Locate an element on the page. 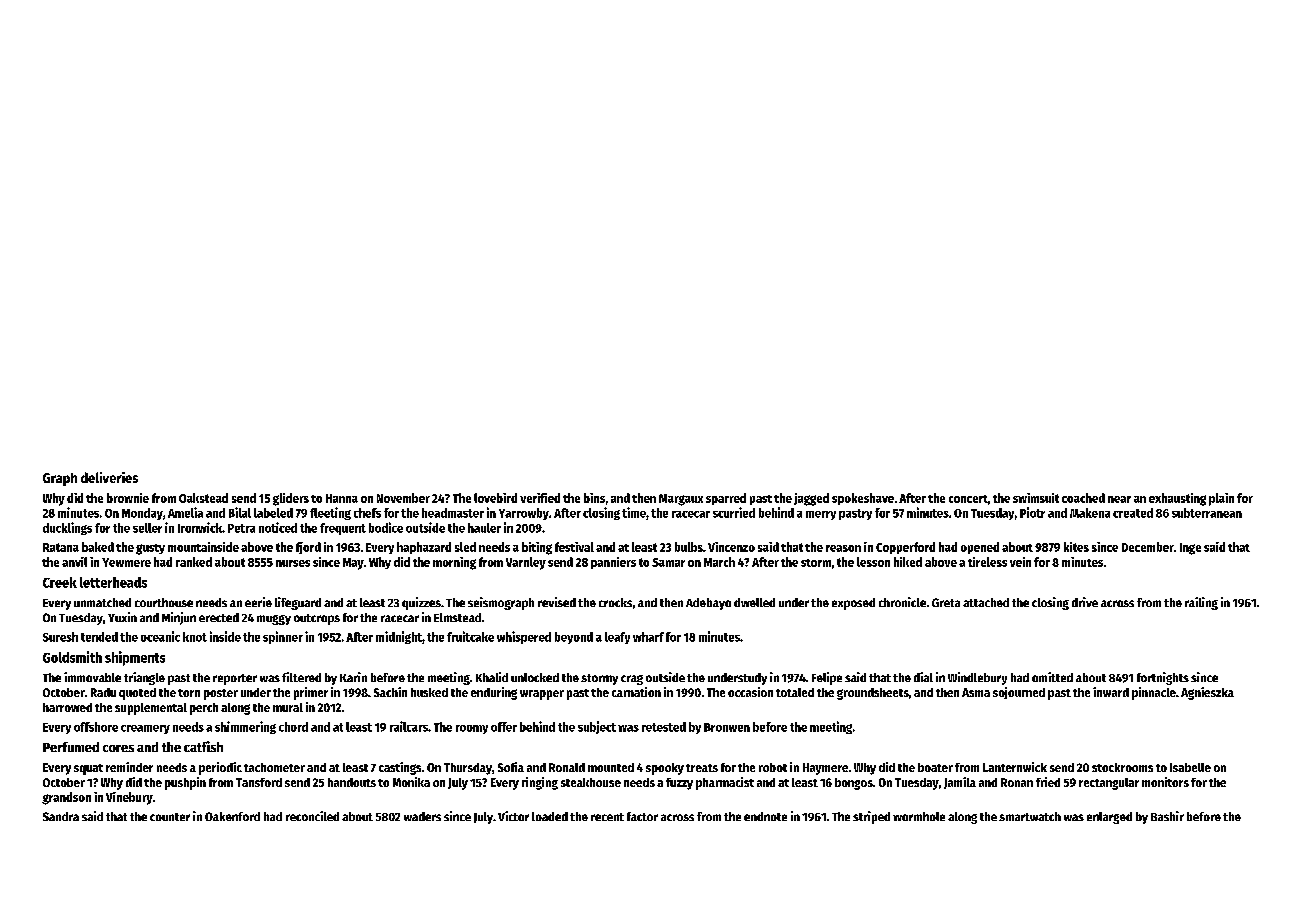 This image has width=1308, height=924. Lanternwick is located at coordinates (1015, 767).
